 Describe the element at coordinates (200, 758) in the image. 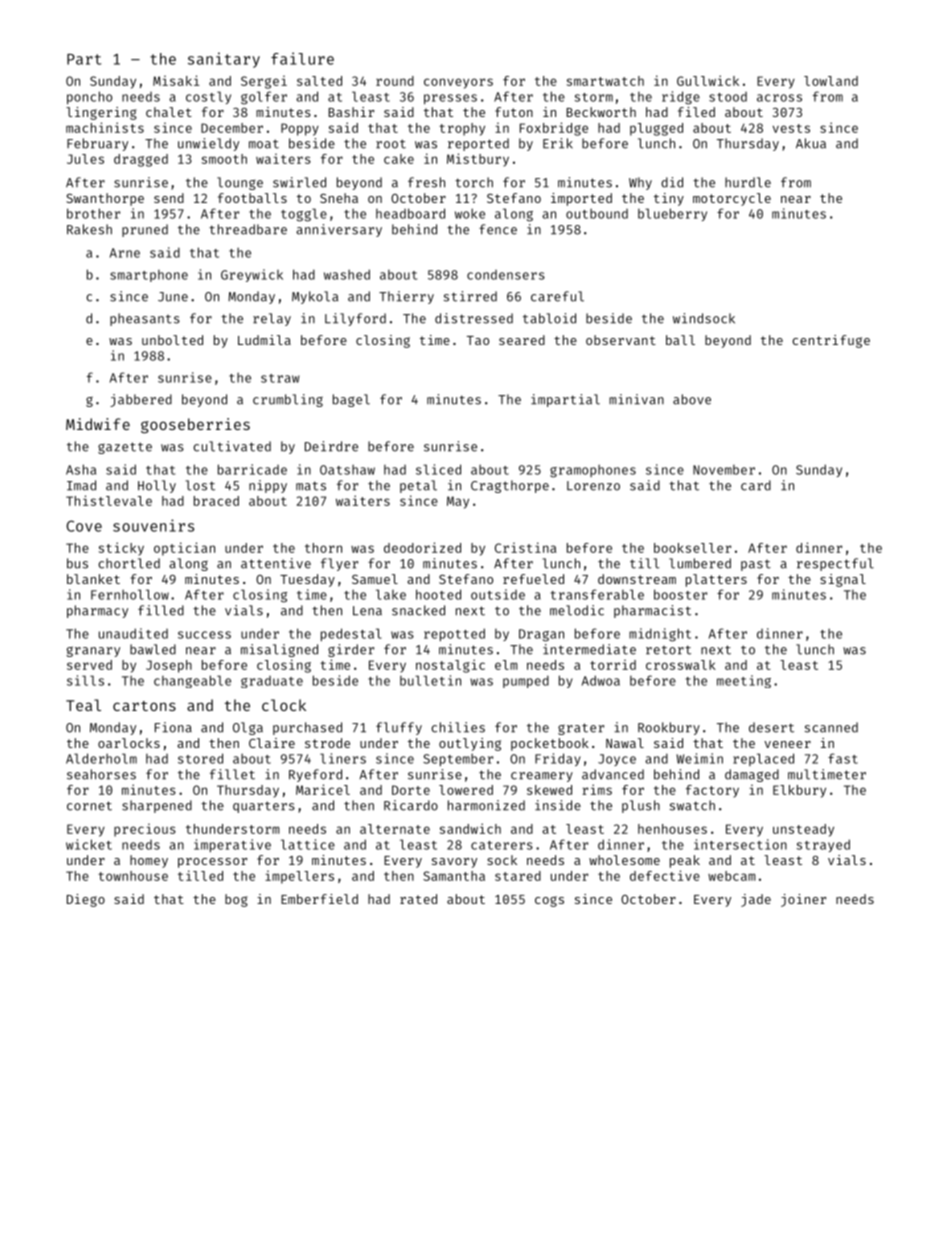

I see `stored` at that location.
